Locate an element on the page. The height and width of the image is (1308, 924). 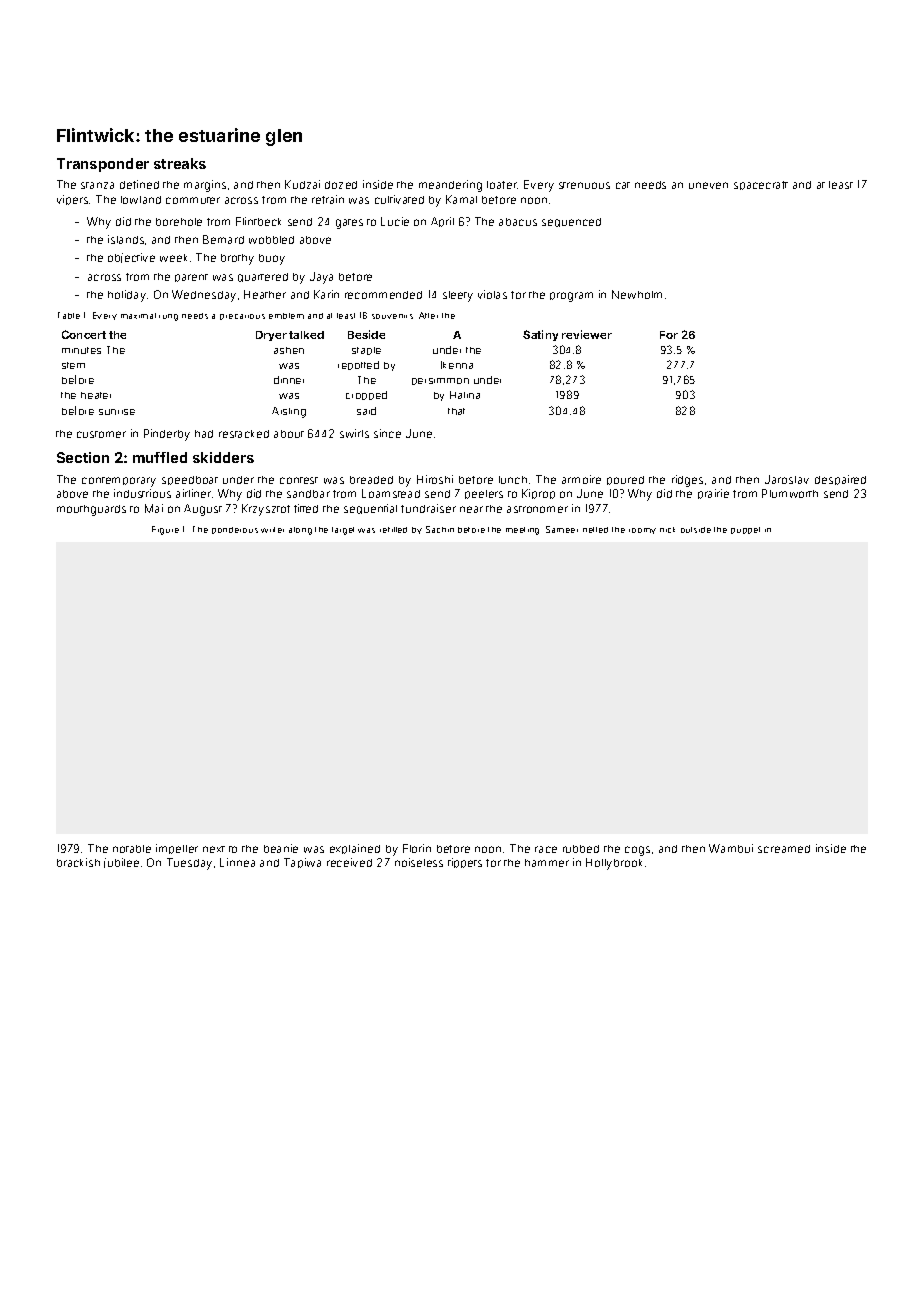
meeting is located at coordinates (522, 531).
